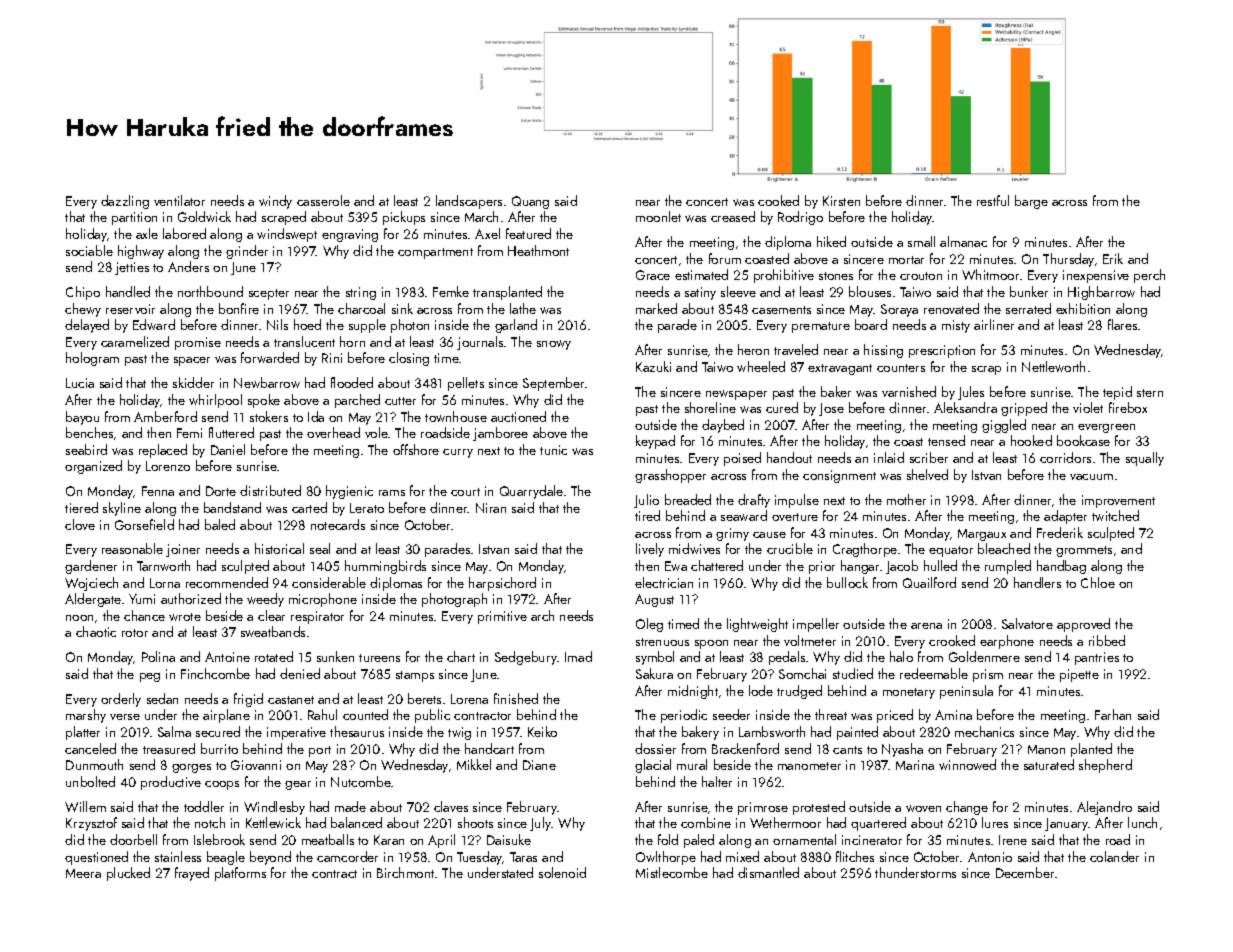  What do you see at coordinates (982, 535) in the screenshot?
I see `Margaux` at bounding box center [982, 535].
